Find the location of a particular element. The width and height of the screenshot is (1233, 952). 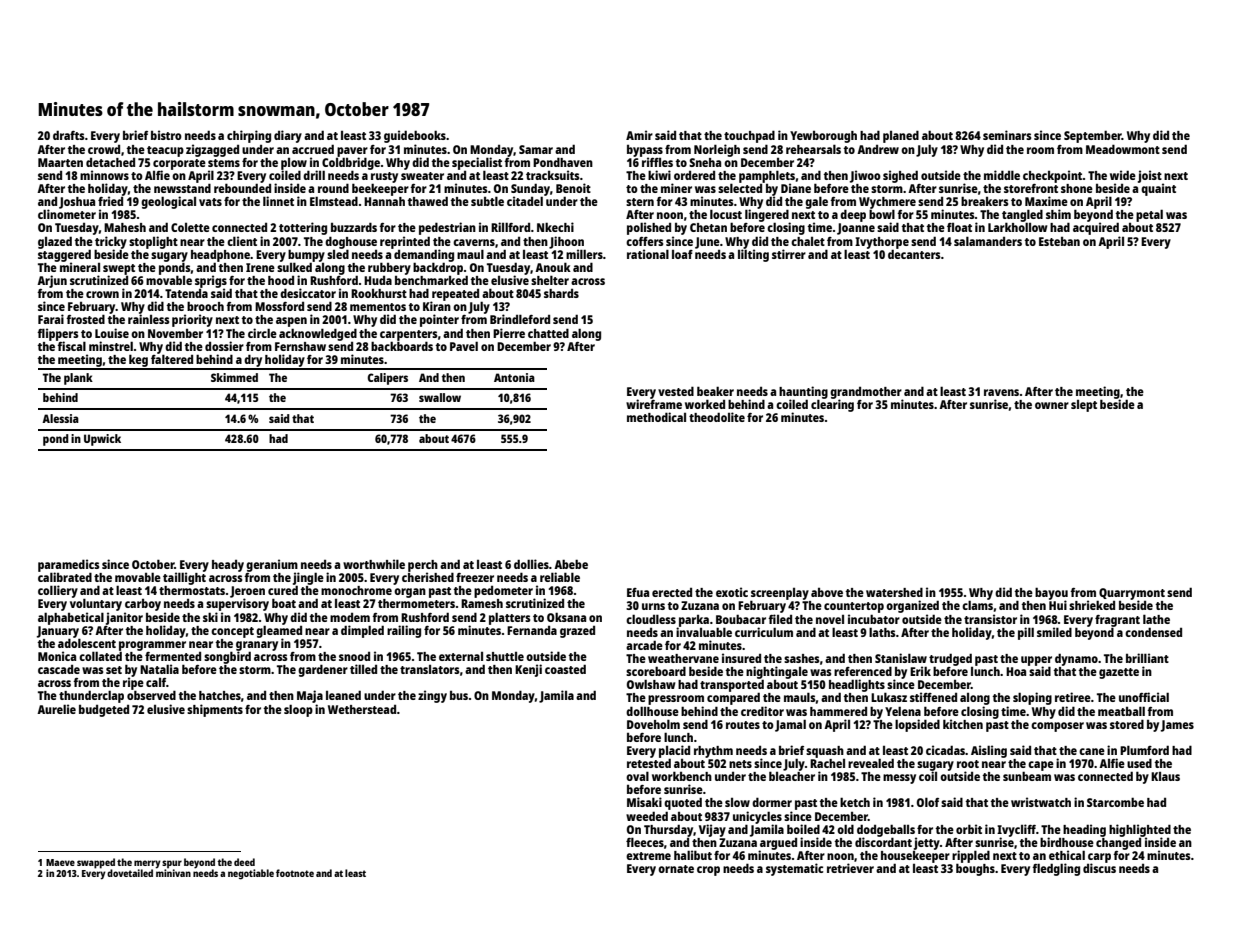

footnote is located at coordinates (295, 873).
